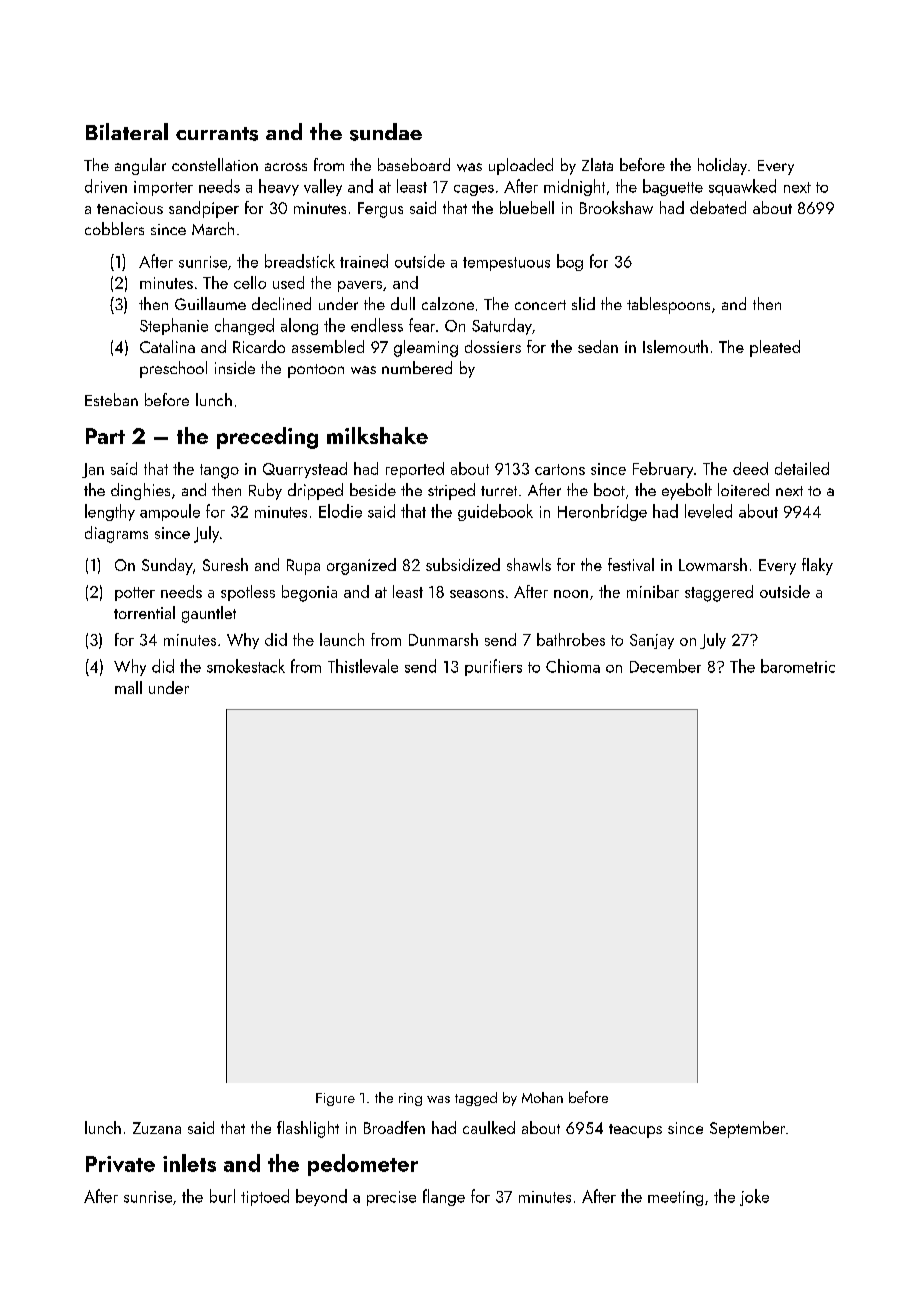 Image resolution: width=924 pixels, height=1308 pixels. I want to click on Catalina, so click(167, 346).
